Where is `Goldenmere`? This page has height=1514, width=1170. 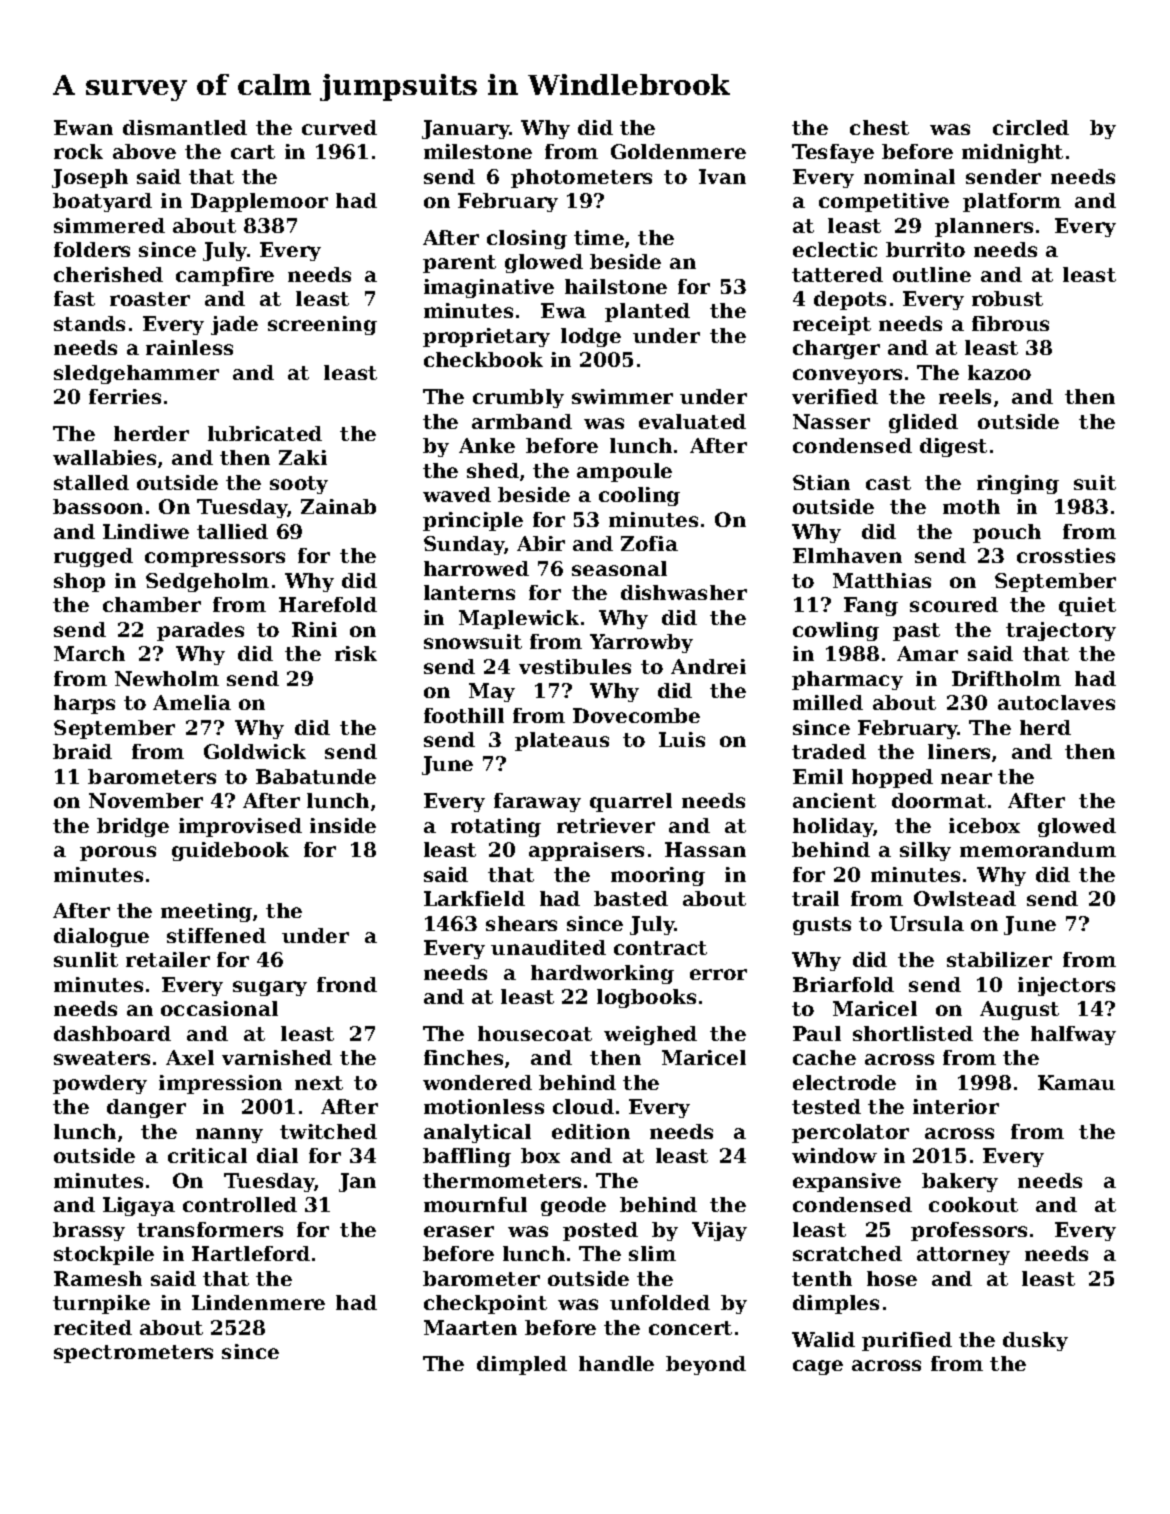 Goldenmere is located at coordinates (678, 151).
